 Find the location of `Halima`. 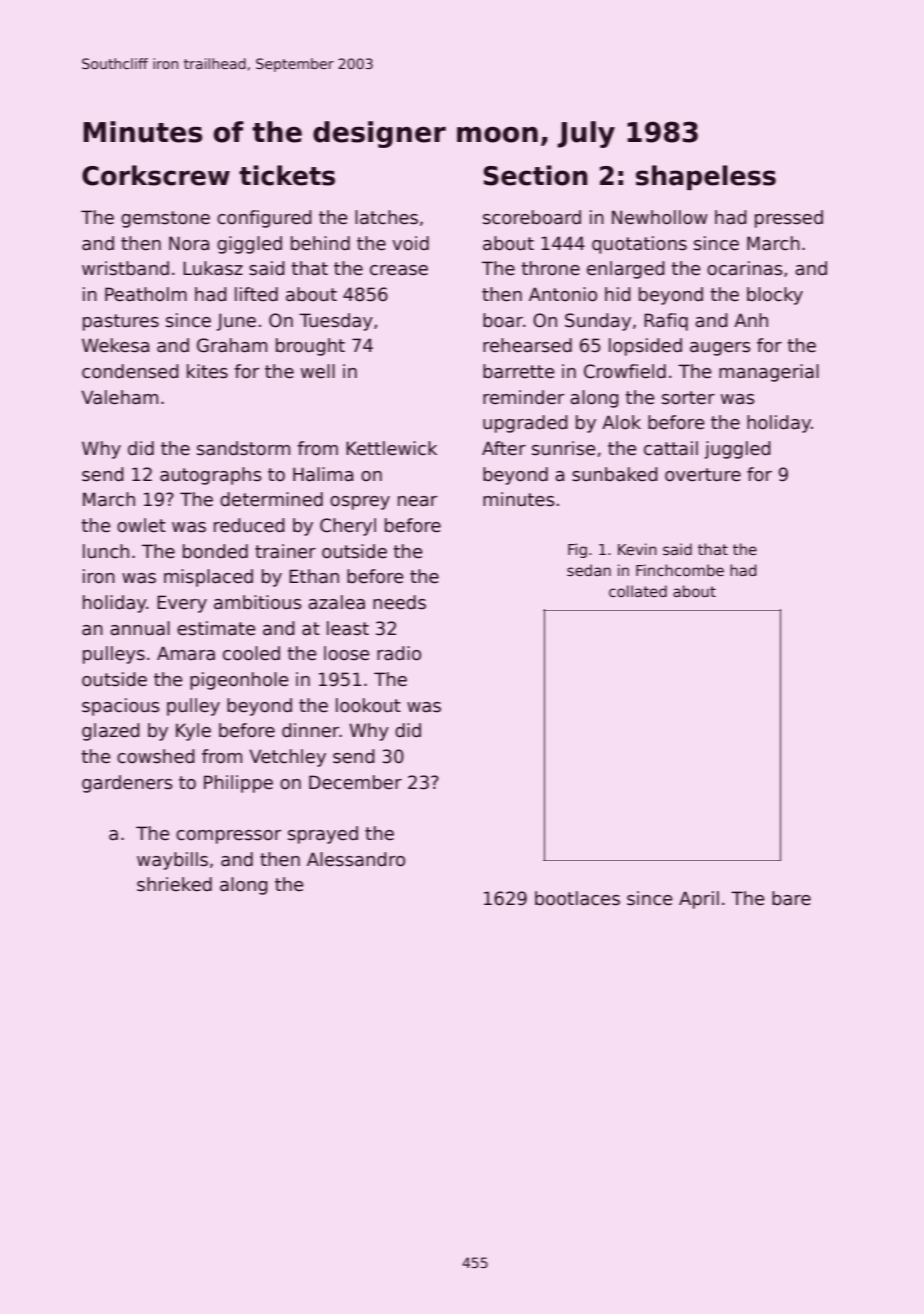

Halima is located at coordinates (323, 474).
